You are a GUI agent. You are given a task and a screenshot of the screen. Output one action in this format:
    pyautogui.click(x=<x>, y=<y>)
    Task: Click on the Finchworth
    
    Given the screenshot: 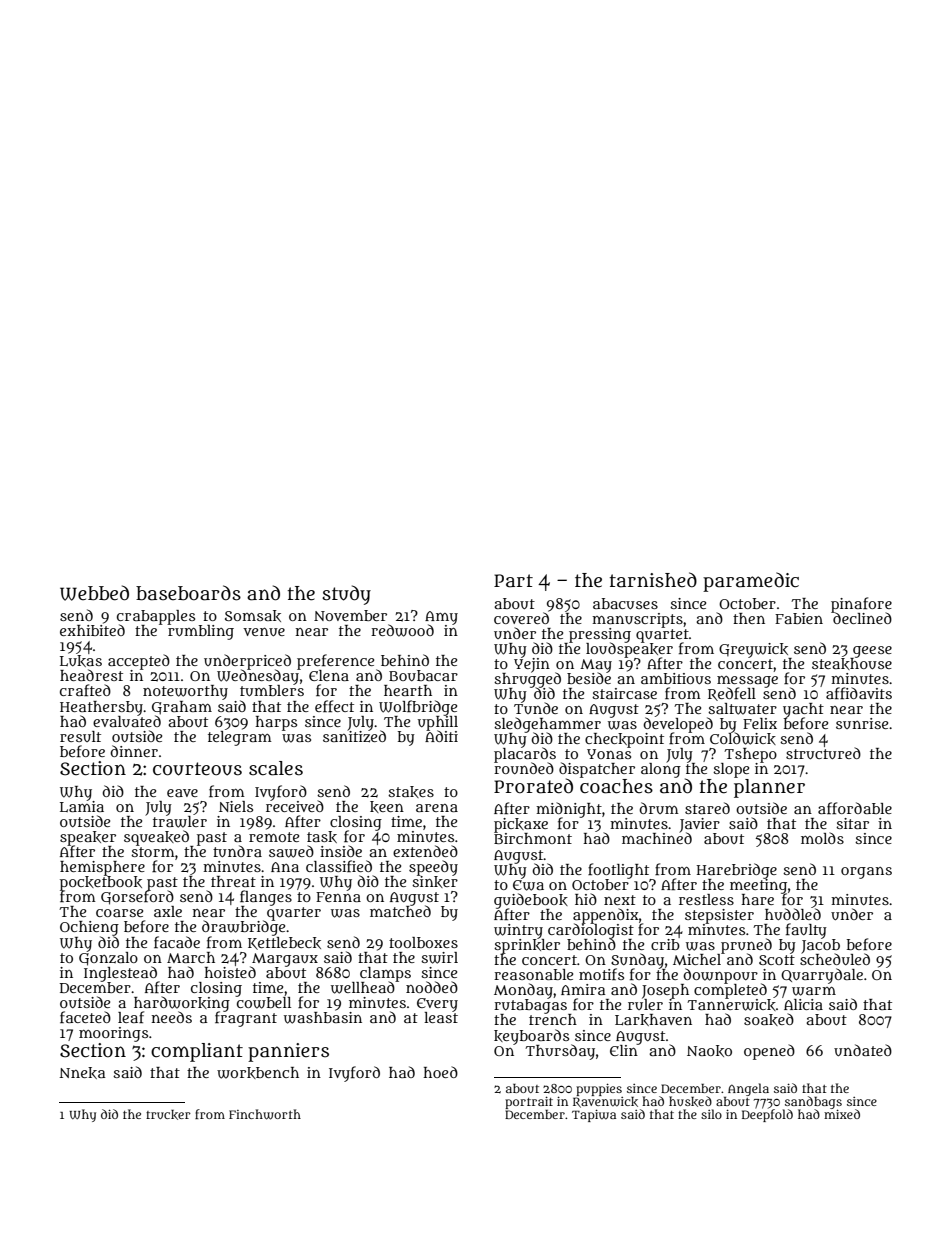 What is the action you would take?
    pyautogui.click(x=265, y=1114)
